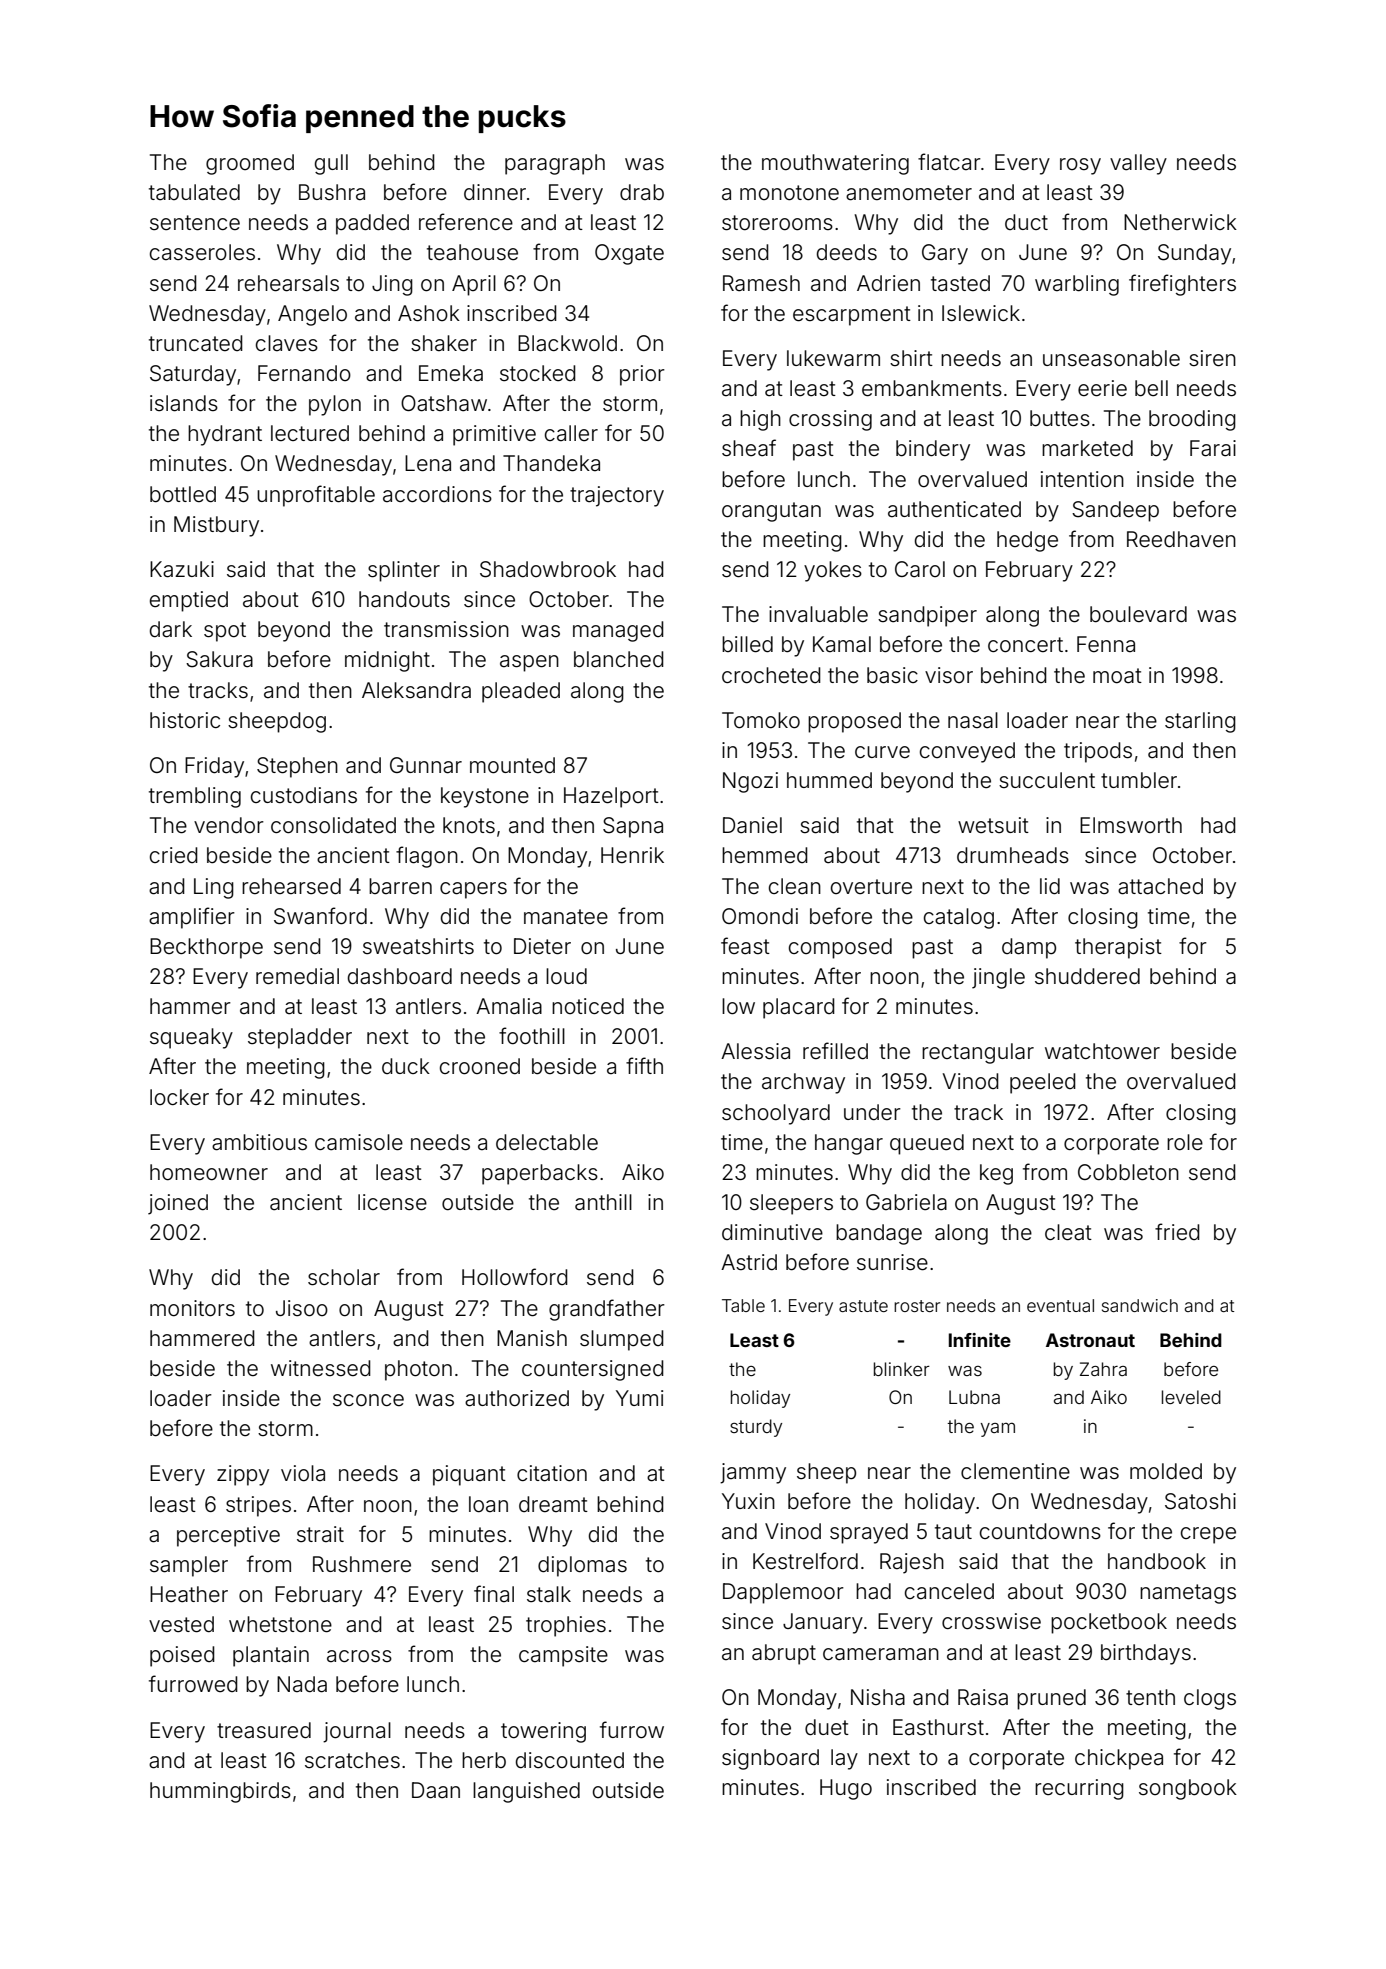 The width and height of the image is (1386, 1969). Describe the element at coordinates (959, 918) in the image. I see `catalog` at that location.
